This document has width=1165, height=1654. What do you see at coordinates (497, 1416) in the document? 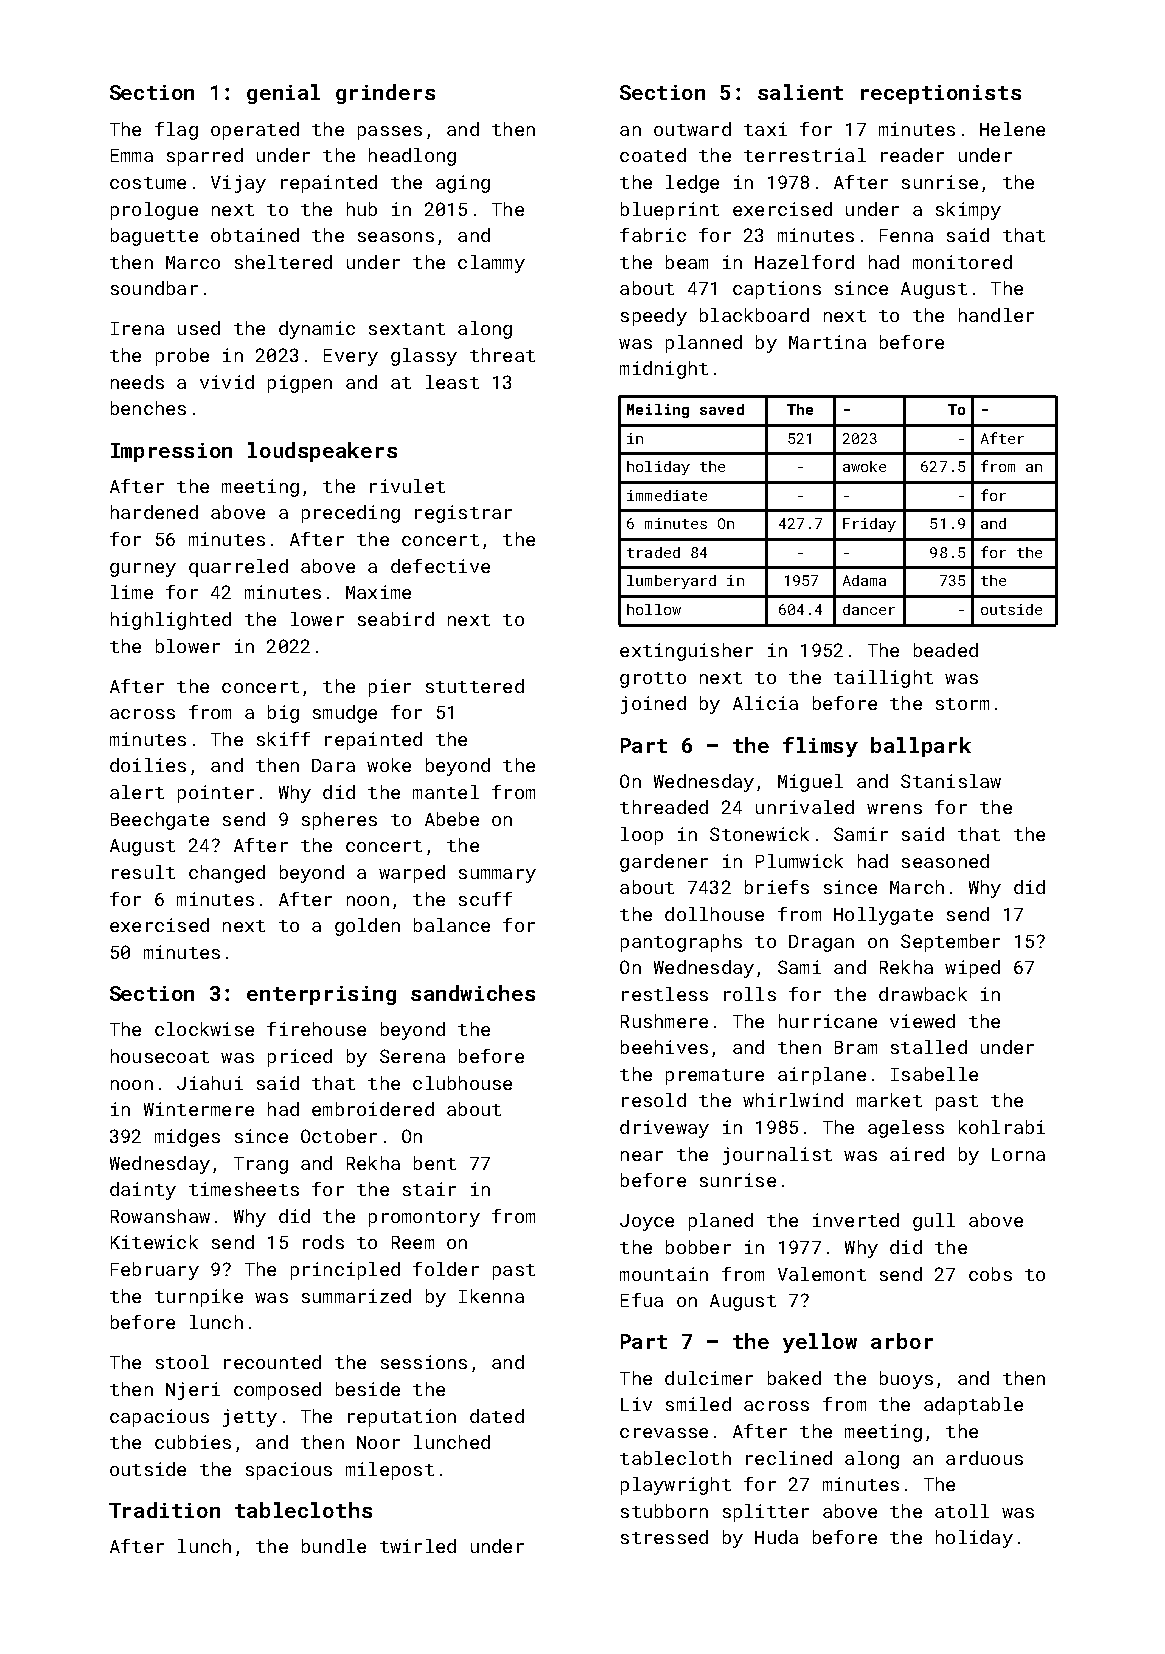
I see `dated` at bounding box center [497, 1416].
